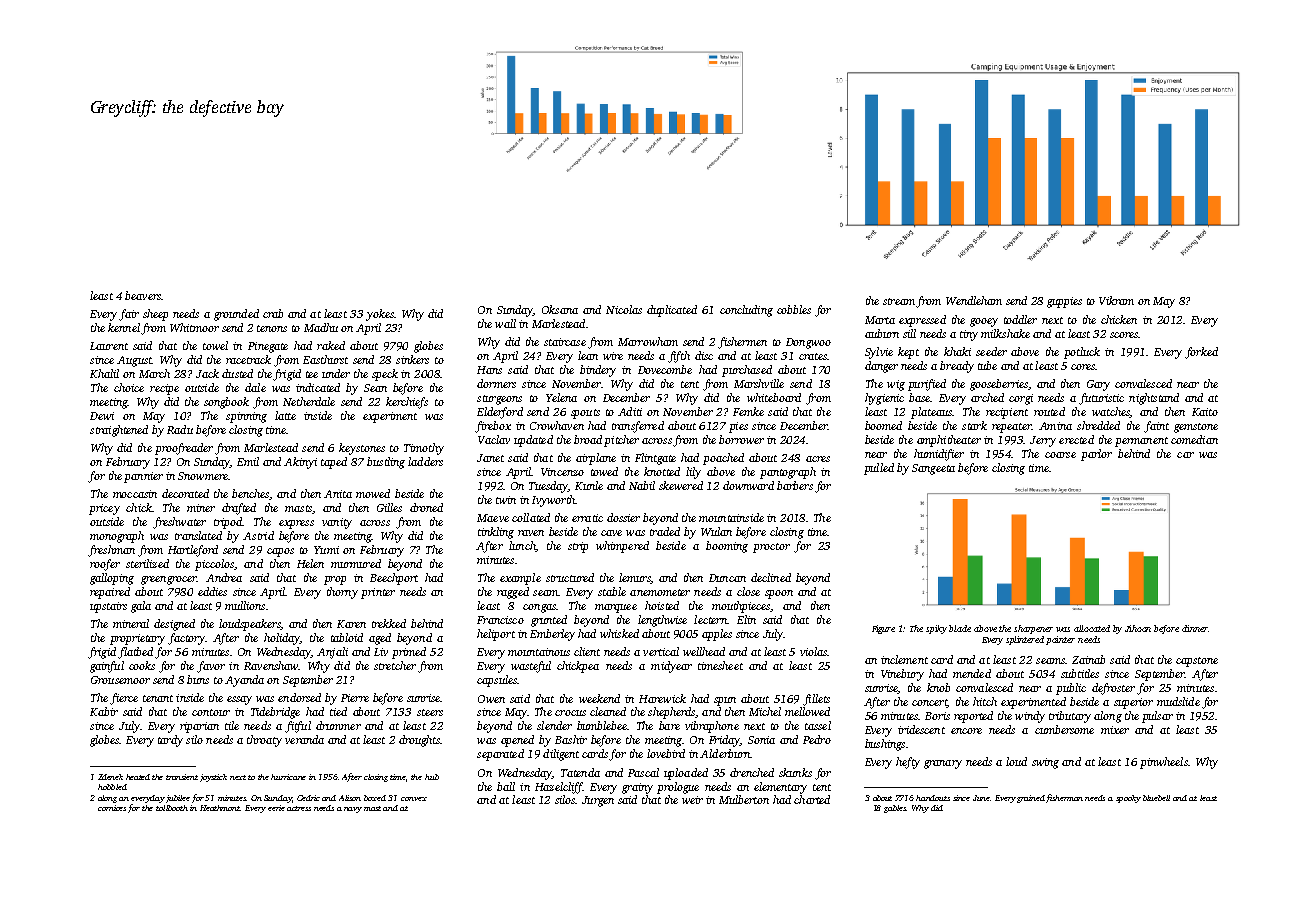 The height and width of the page is (924, 1308). What do you see at coordinates (104, 711) in the page?
I see `Kabir` at bounding box center [104, 711].
